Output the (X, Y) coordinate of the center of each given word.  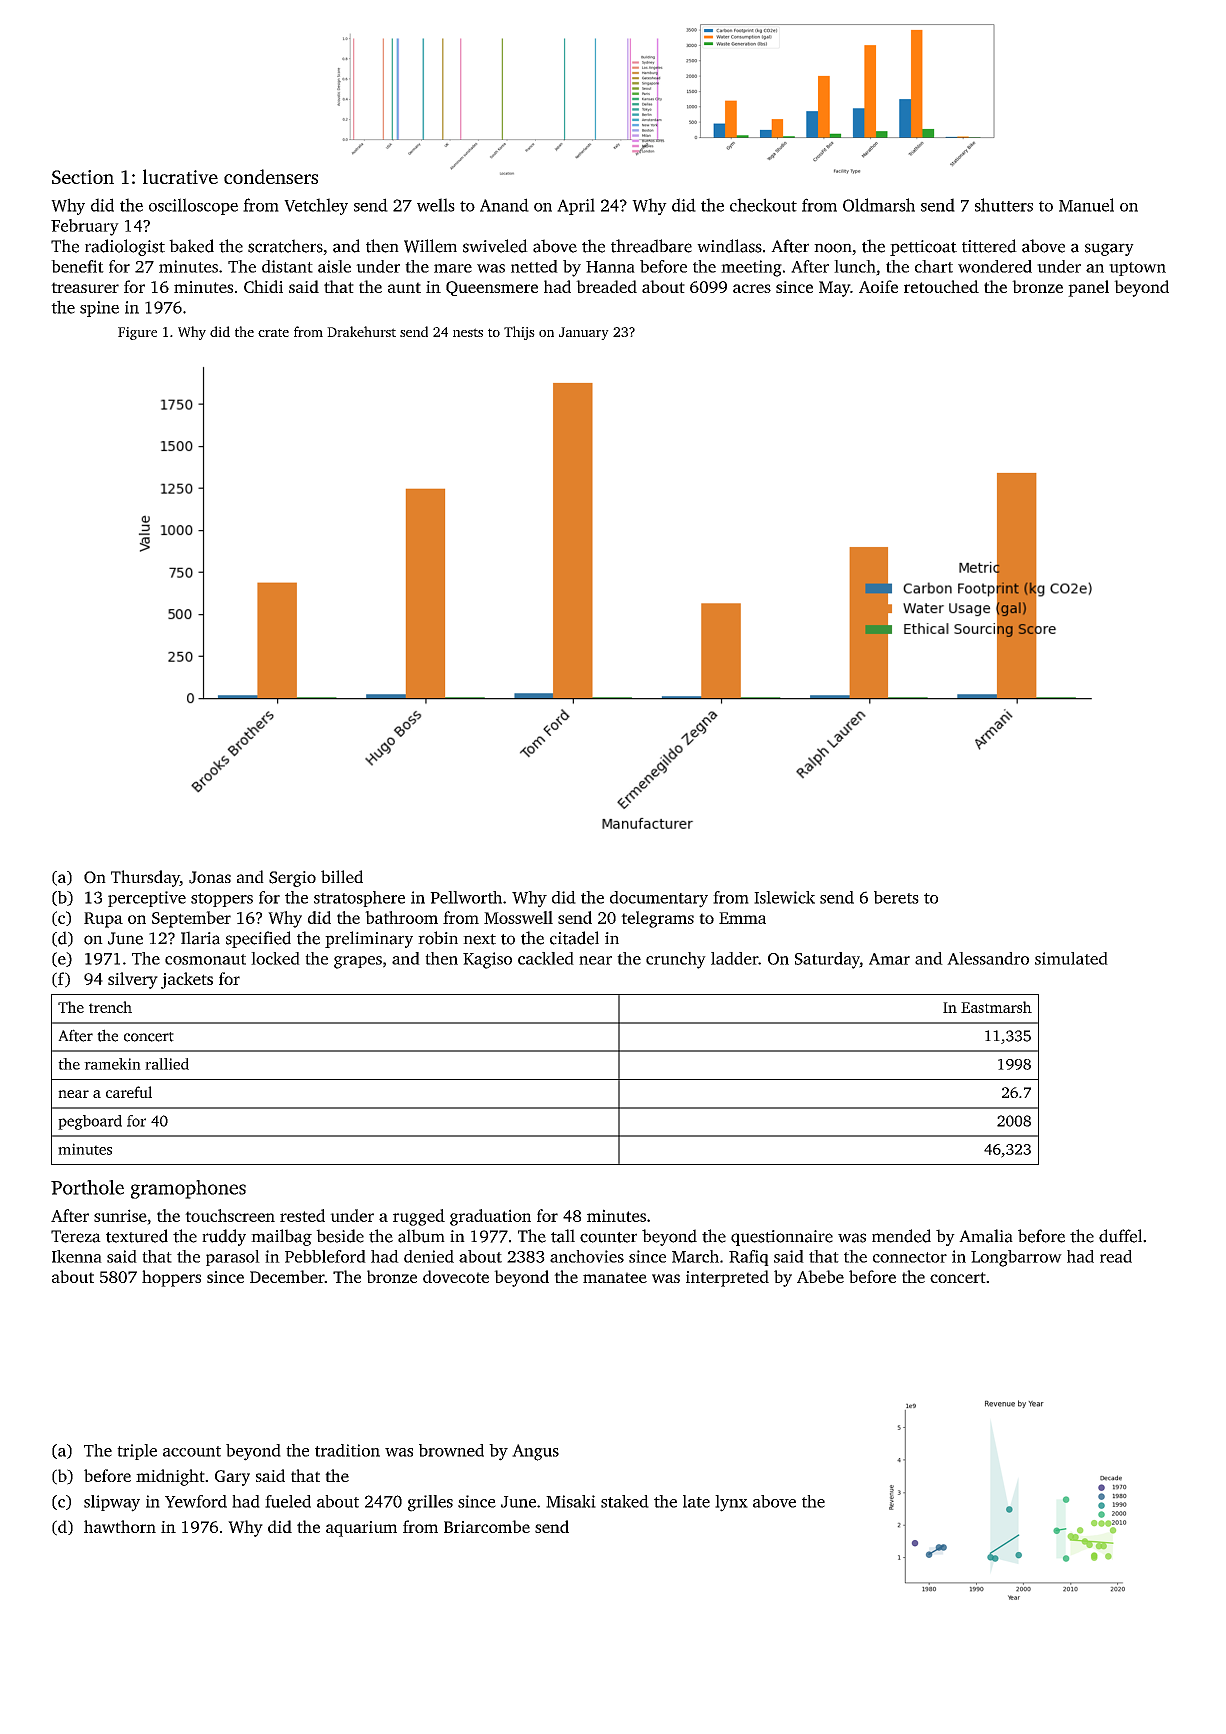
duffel (1120, 1236)
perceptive (147, 899)
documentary (659, 899)
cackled (546, 958)
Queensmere (492, 288)
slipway (112, 1503)
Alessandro (988, 958)
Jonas (210, 877)
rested (302, 1215)
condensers (271, 176)
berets (896, 897)
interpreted (727, 1278)
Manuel (1086, 205)
